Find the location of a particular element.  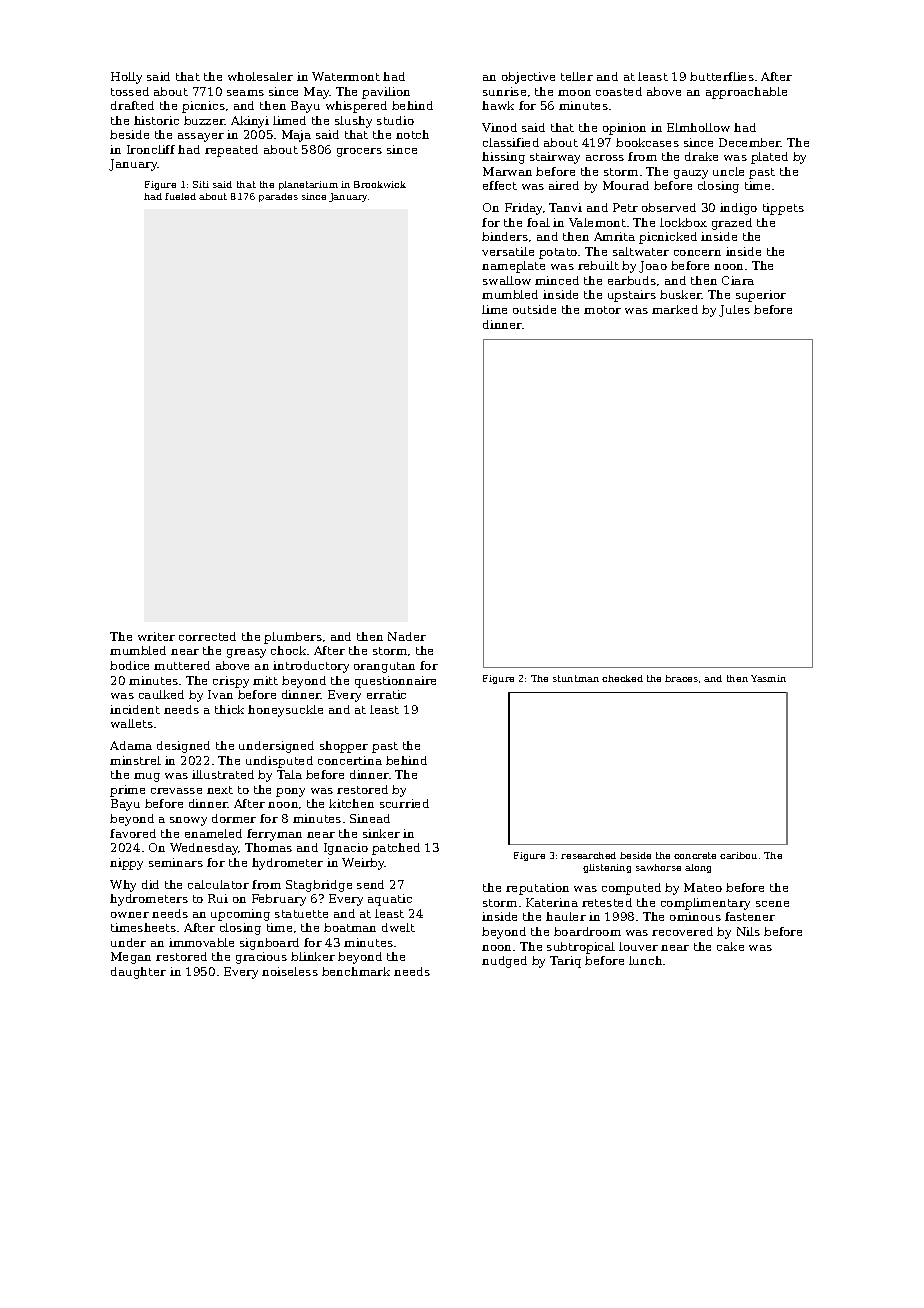

dwelt is located at coordinates (398, 927).
